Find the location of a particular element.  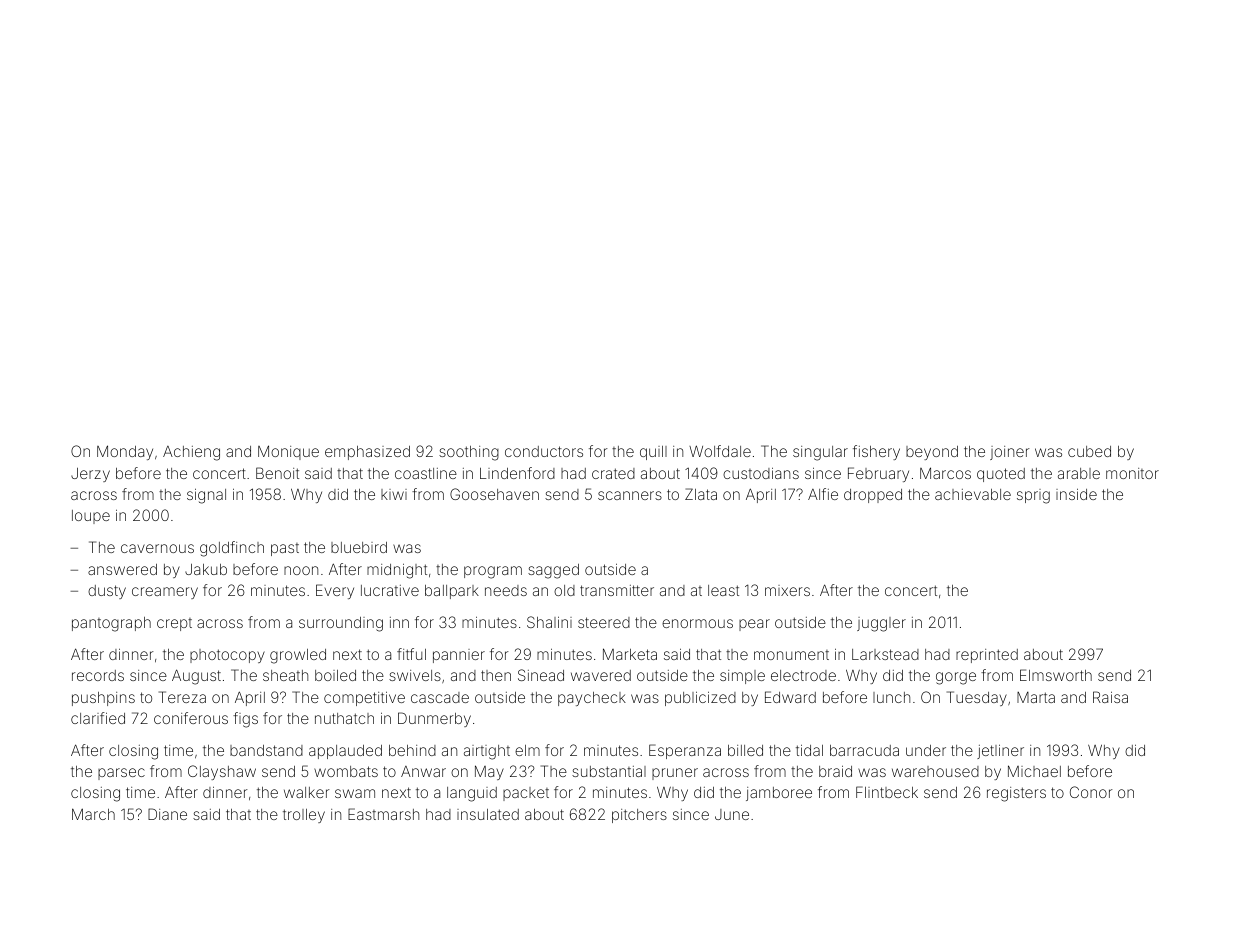

boiled is located at coordinates (335, 675).
